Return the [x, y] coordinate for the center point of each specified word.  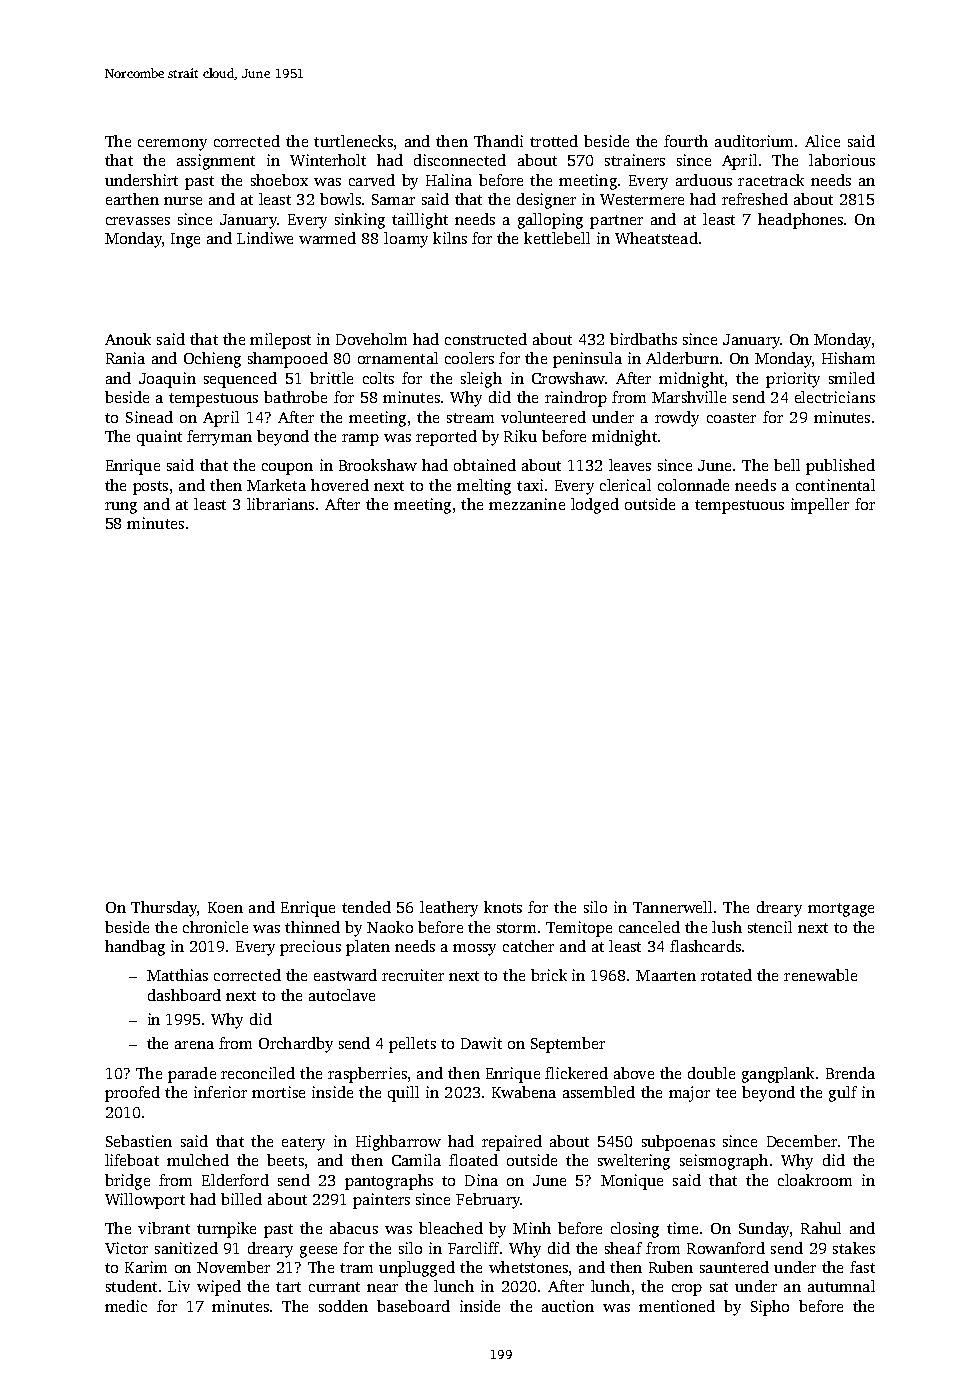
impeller [820, 506]
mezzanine [527, 504]
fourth [686, 141]
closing [635, 1230]
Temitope [579, 929]
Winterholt [328, 160]
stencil [770, 927]
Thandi [498, 141]
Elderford [235, 1180]
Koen [225, 907]
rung [121, 508]
